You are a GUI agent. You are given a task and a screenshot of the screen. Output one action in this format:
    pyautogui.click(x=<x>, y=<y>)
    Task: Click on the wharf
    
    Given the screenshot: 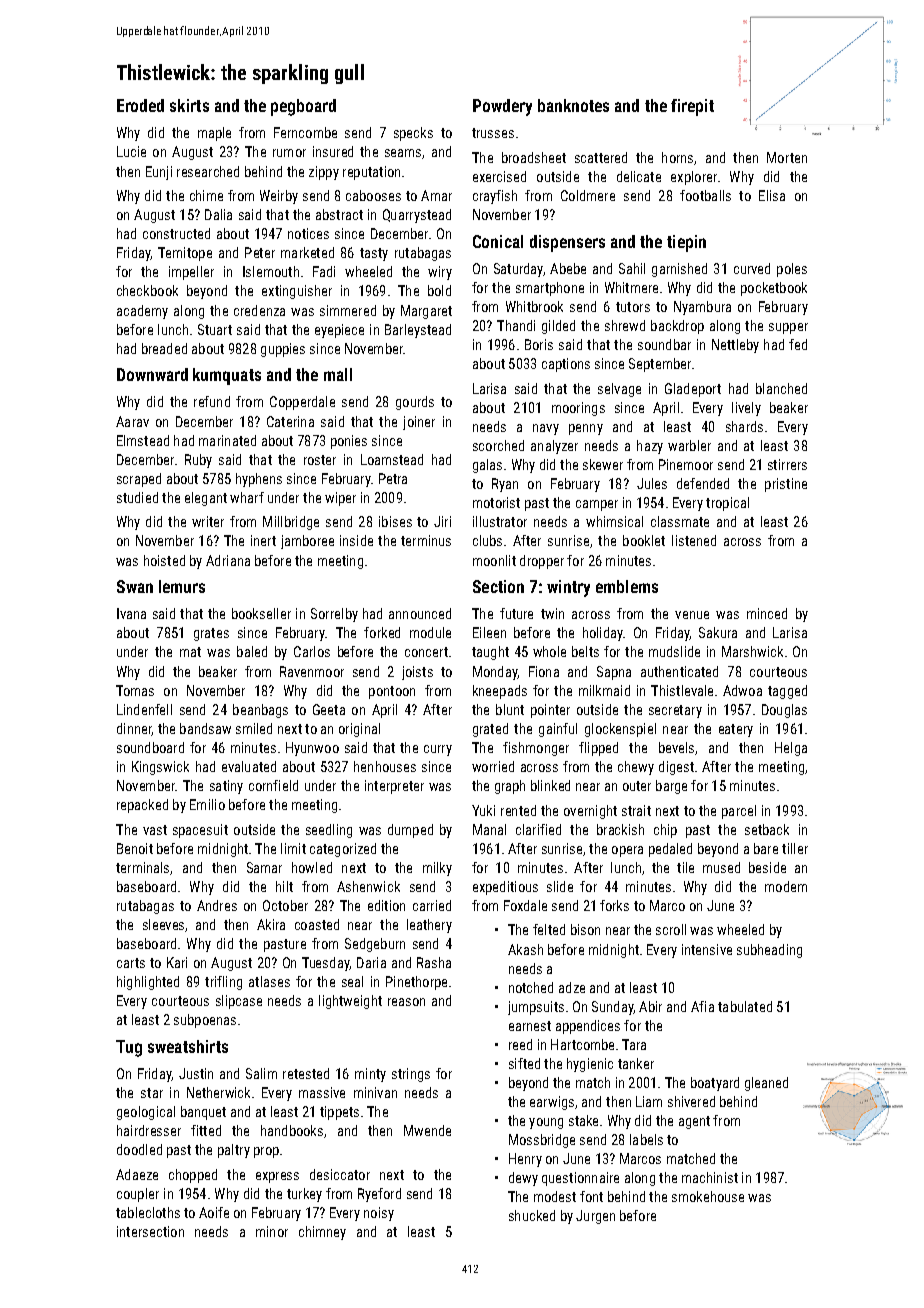 What is the action you would take?
    pyautogui.click(x=247, y=497)
